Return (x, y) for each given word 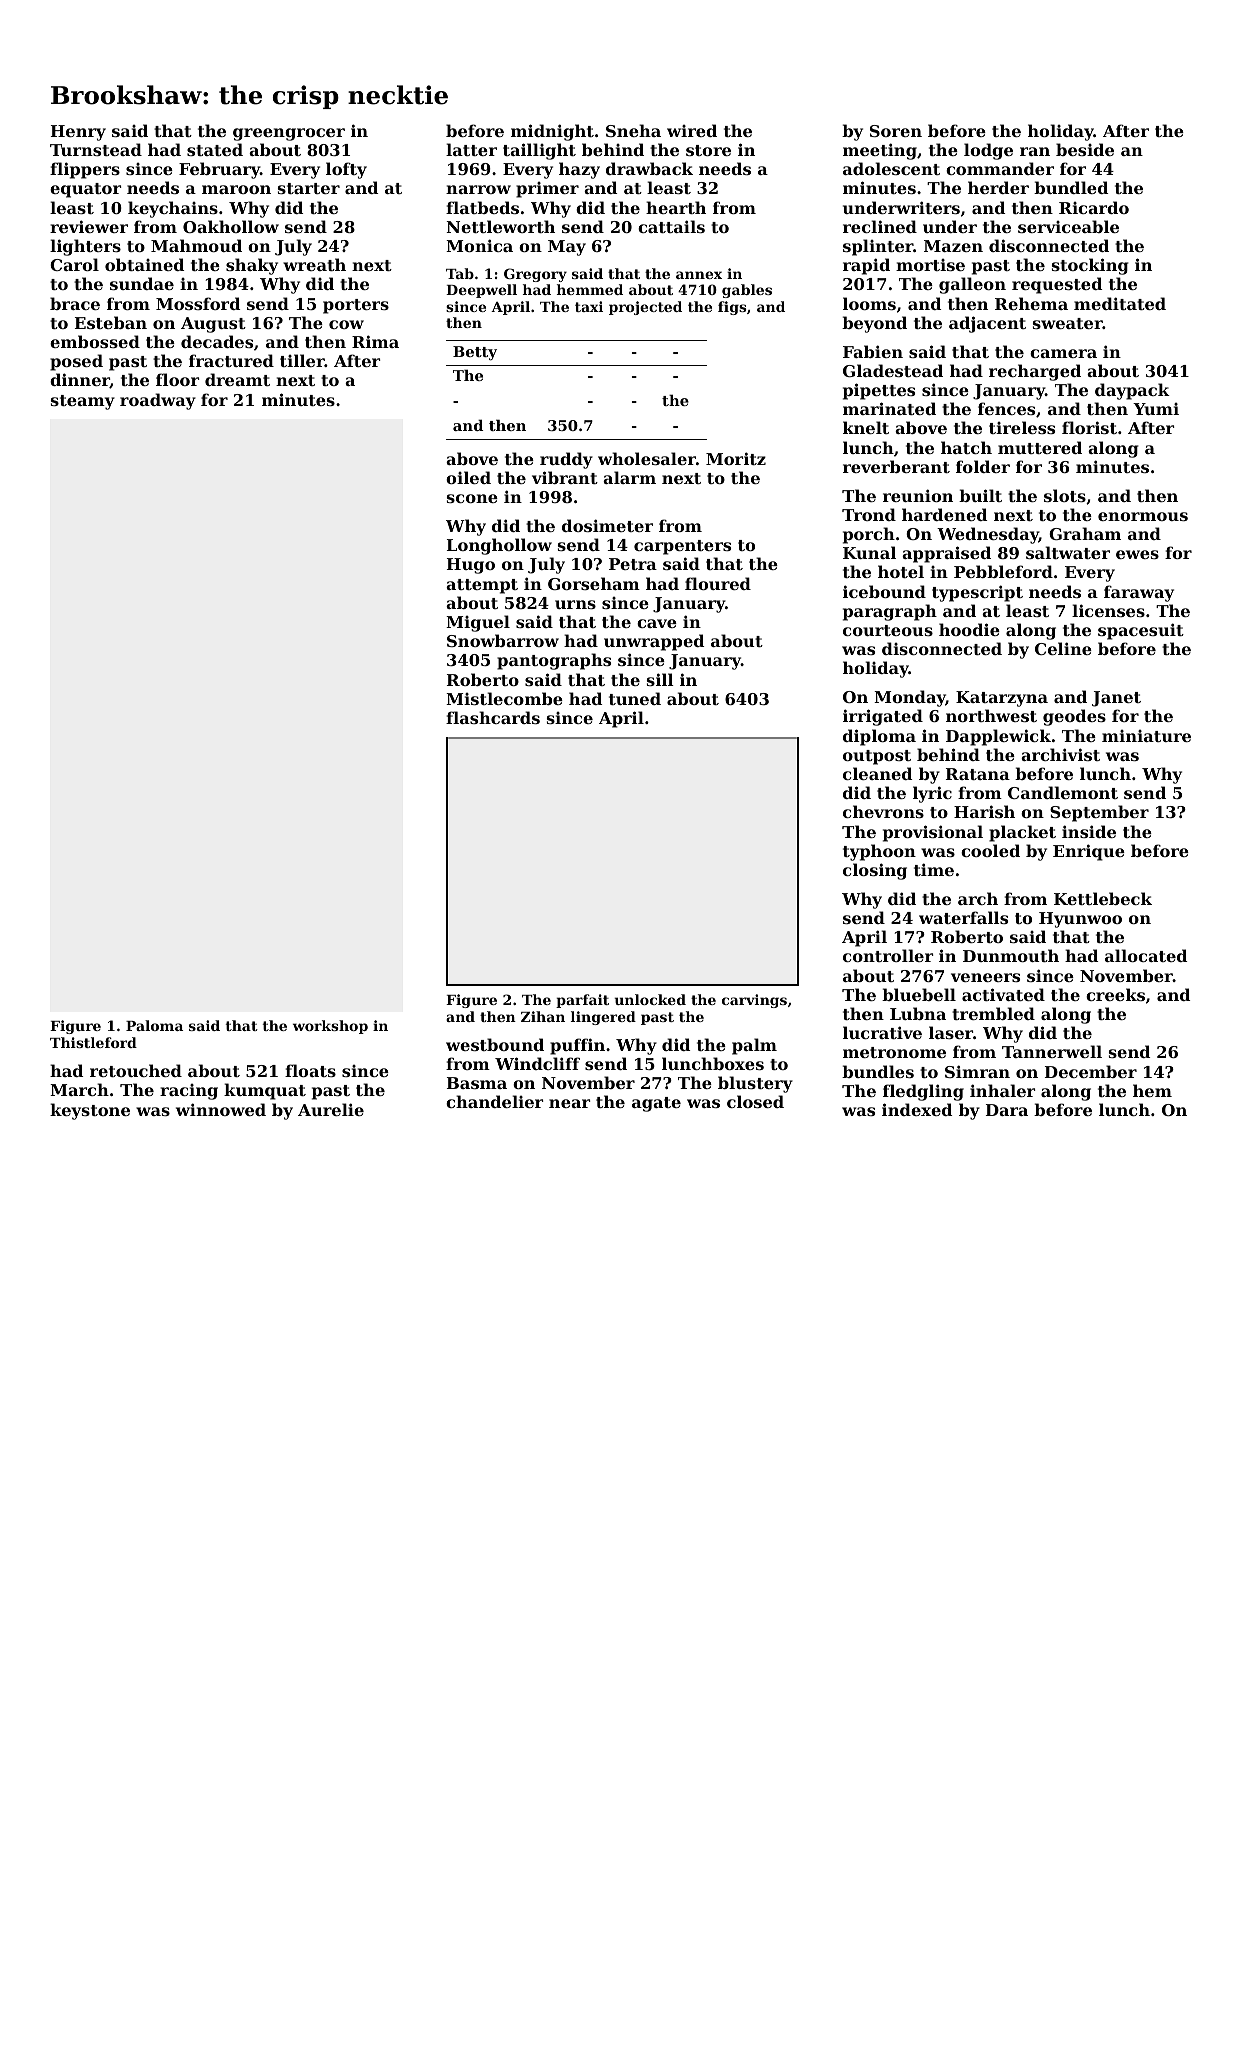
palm (754, 1046)
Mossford (198, 303)
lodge (988, 151)
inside (1089, 831)
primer (547, 190)
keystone (90, 1111)
